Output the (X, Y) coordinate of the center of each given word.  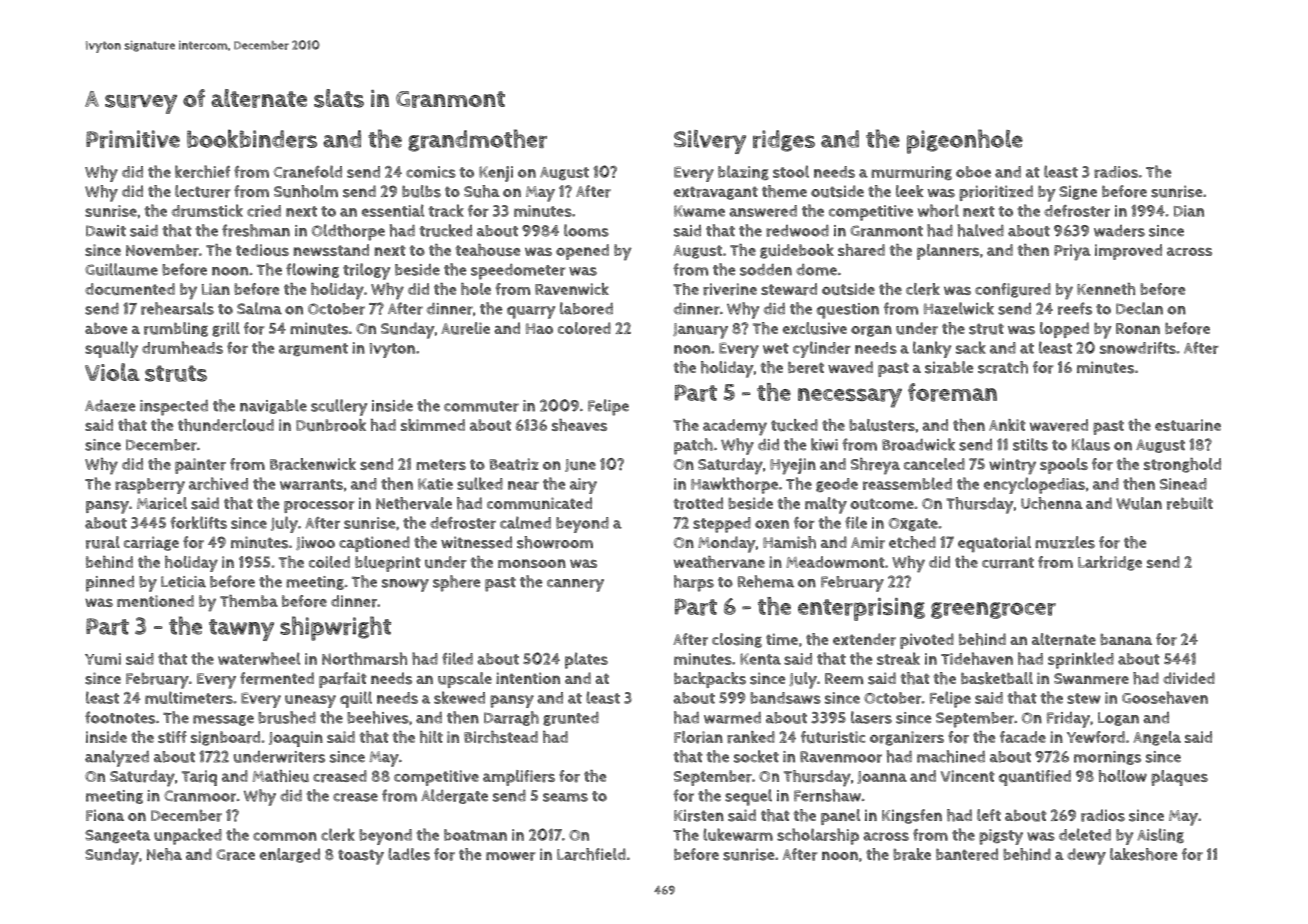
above (106, 328)
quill (356, 699)
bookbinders (252, 138)
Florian (698, 737)
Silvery (710, 142)
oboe (973, 172)
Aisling (1160, 835)
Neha (164, 854)
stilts (1030, 444)
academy (735, 427)
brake (912, 854)
